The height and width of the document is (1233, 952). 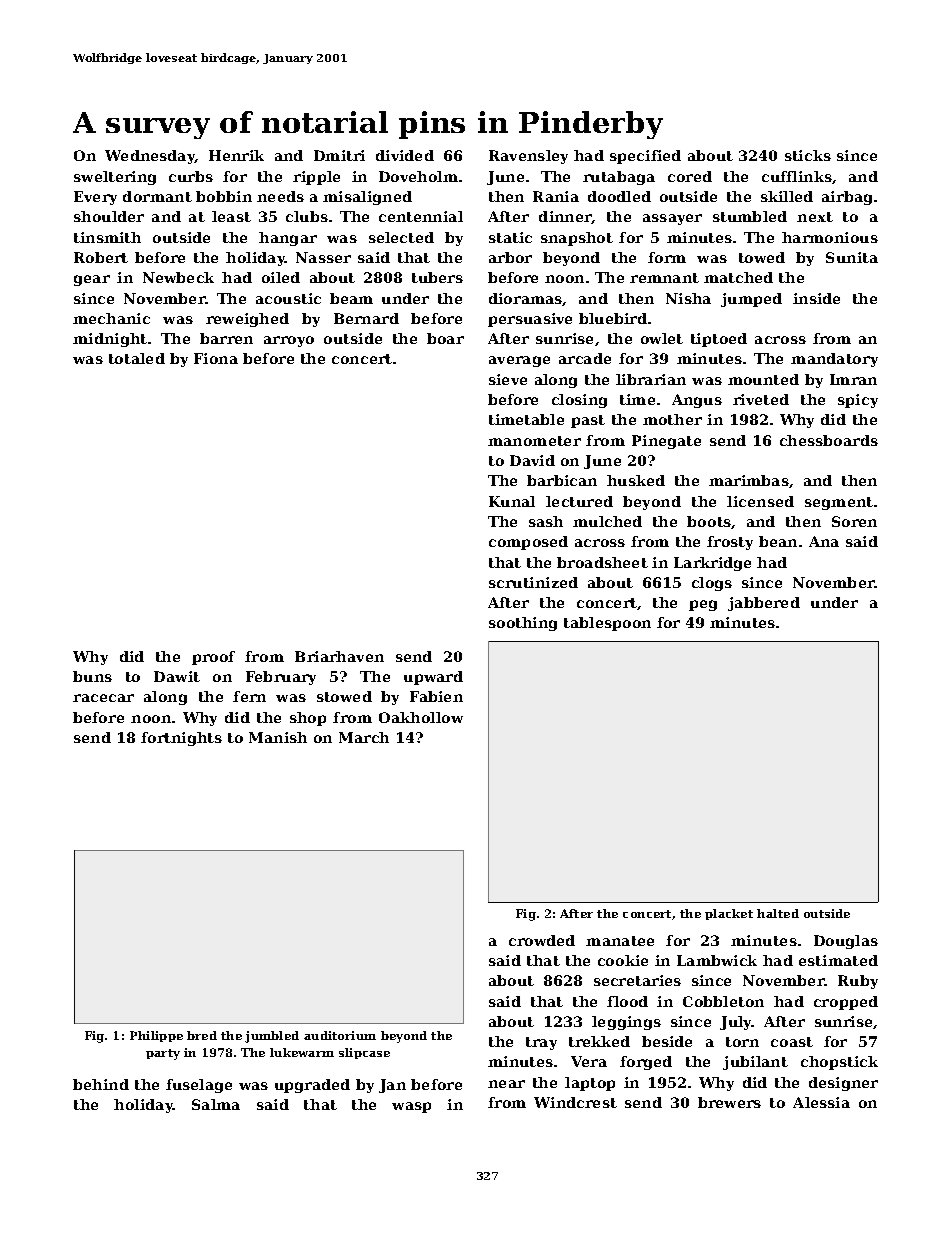 What do you see at coordinates (364, 737) in the document?
I see `March` at bounding box center [364, 737].
